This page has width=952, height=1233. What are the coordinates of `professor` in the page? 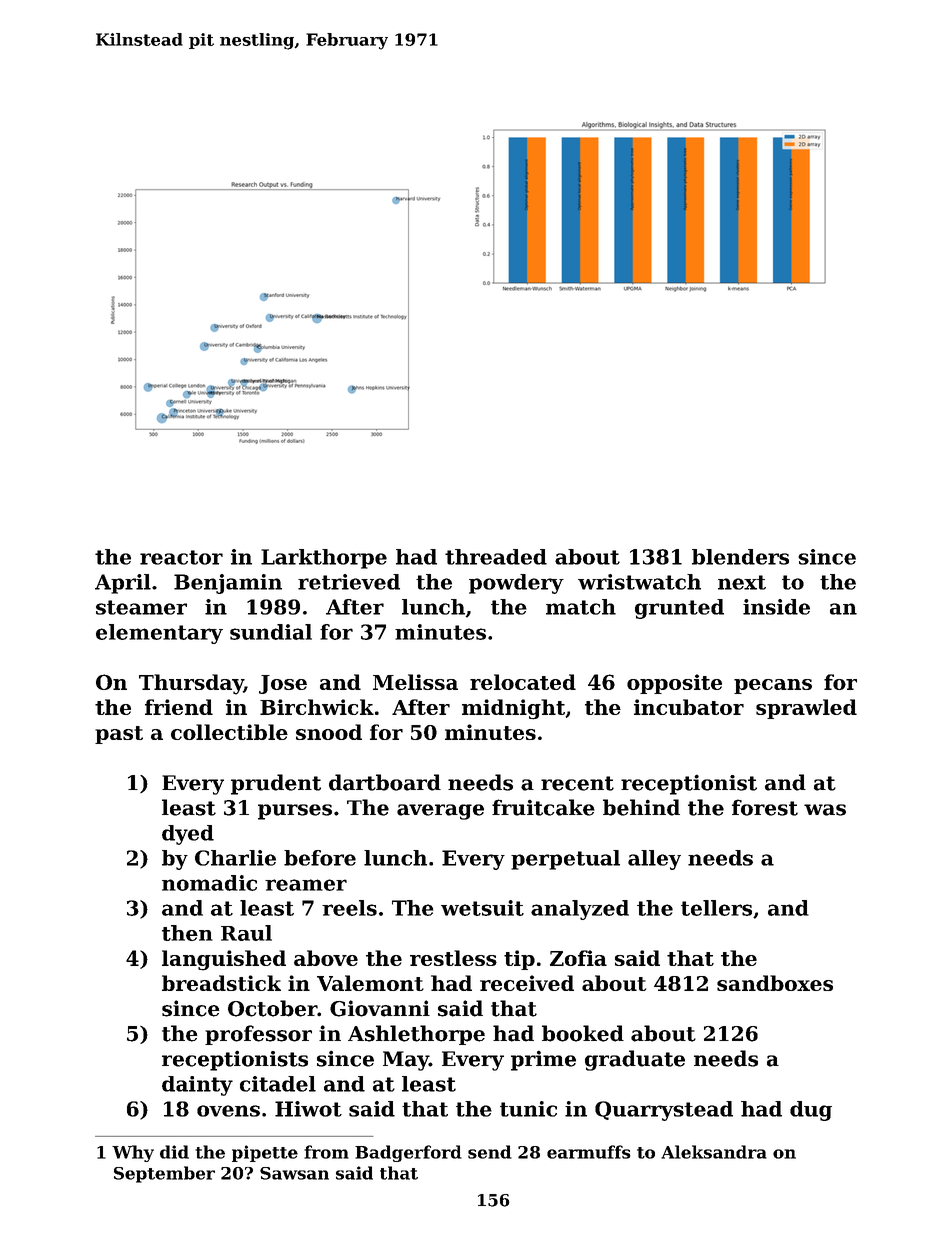 It's located at (258, 1035).
